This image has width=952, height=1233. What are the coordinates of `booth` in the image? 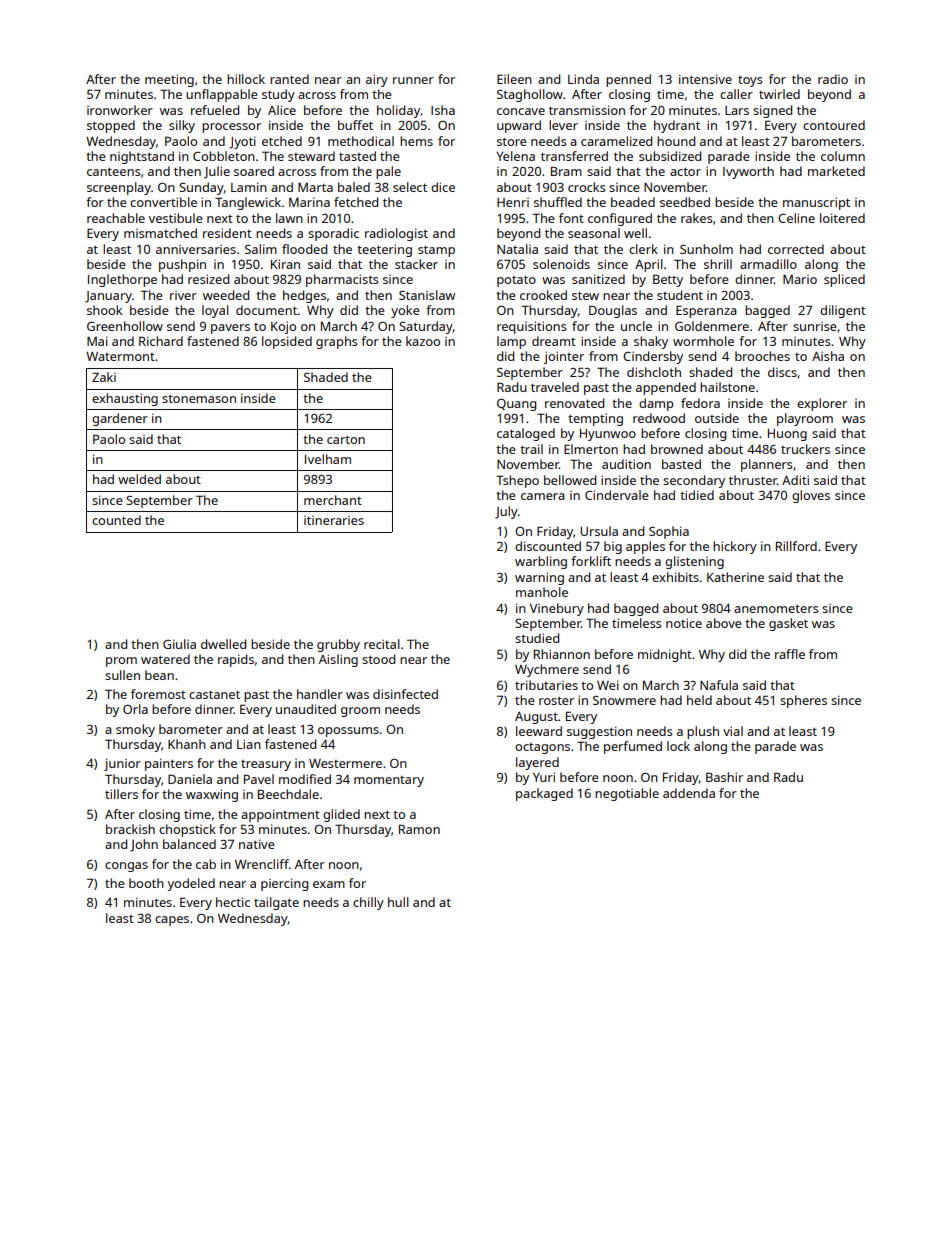 It's located at (146, 883).
